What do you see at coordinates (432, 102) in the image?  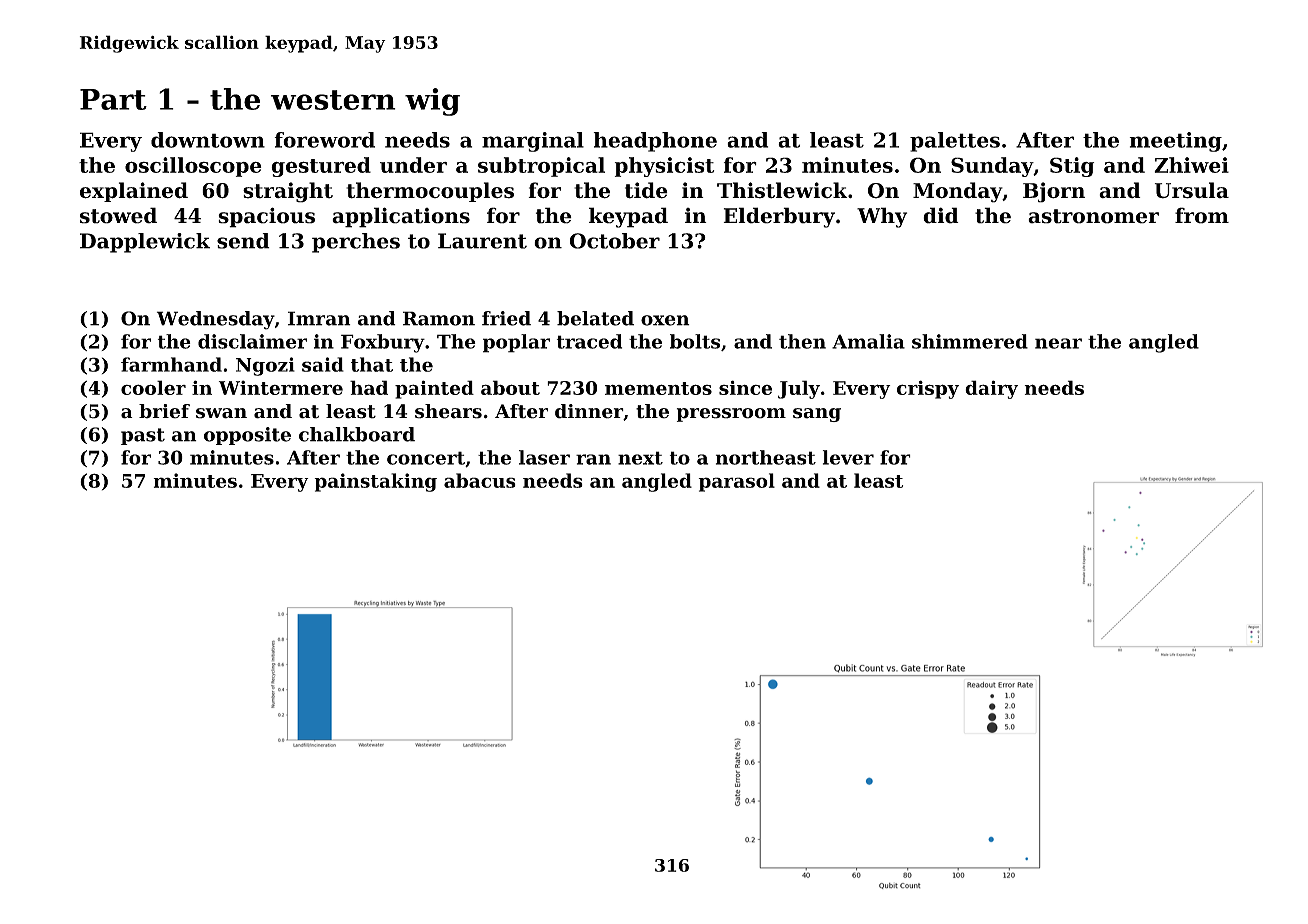 I see `wig` at bounding box center [432, 102].
